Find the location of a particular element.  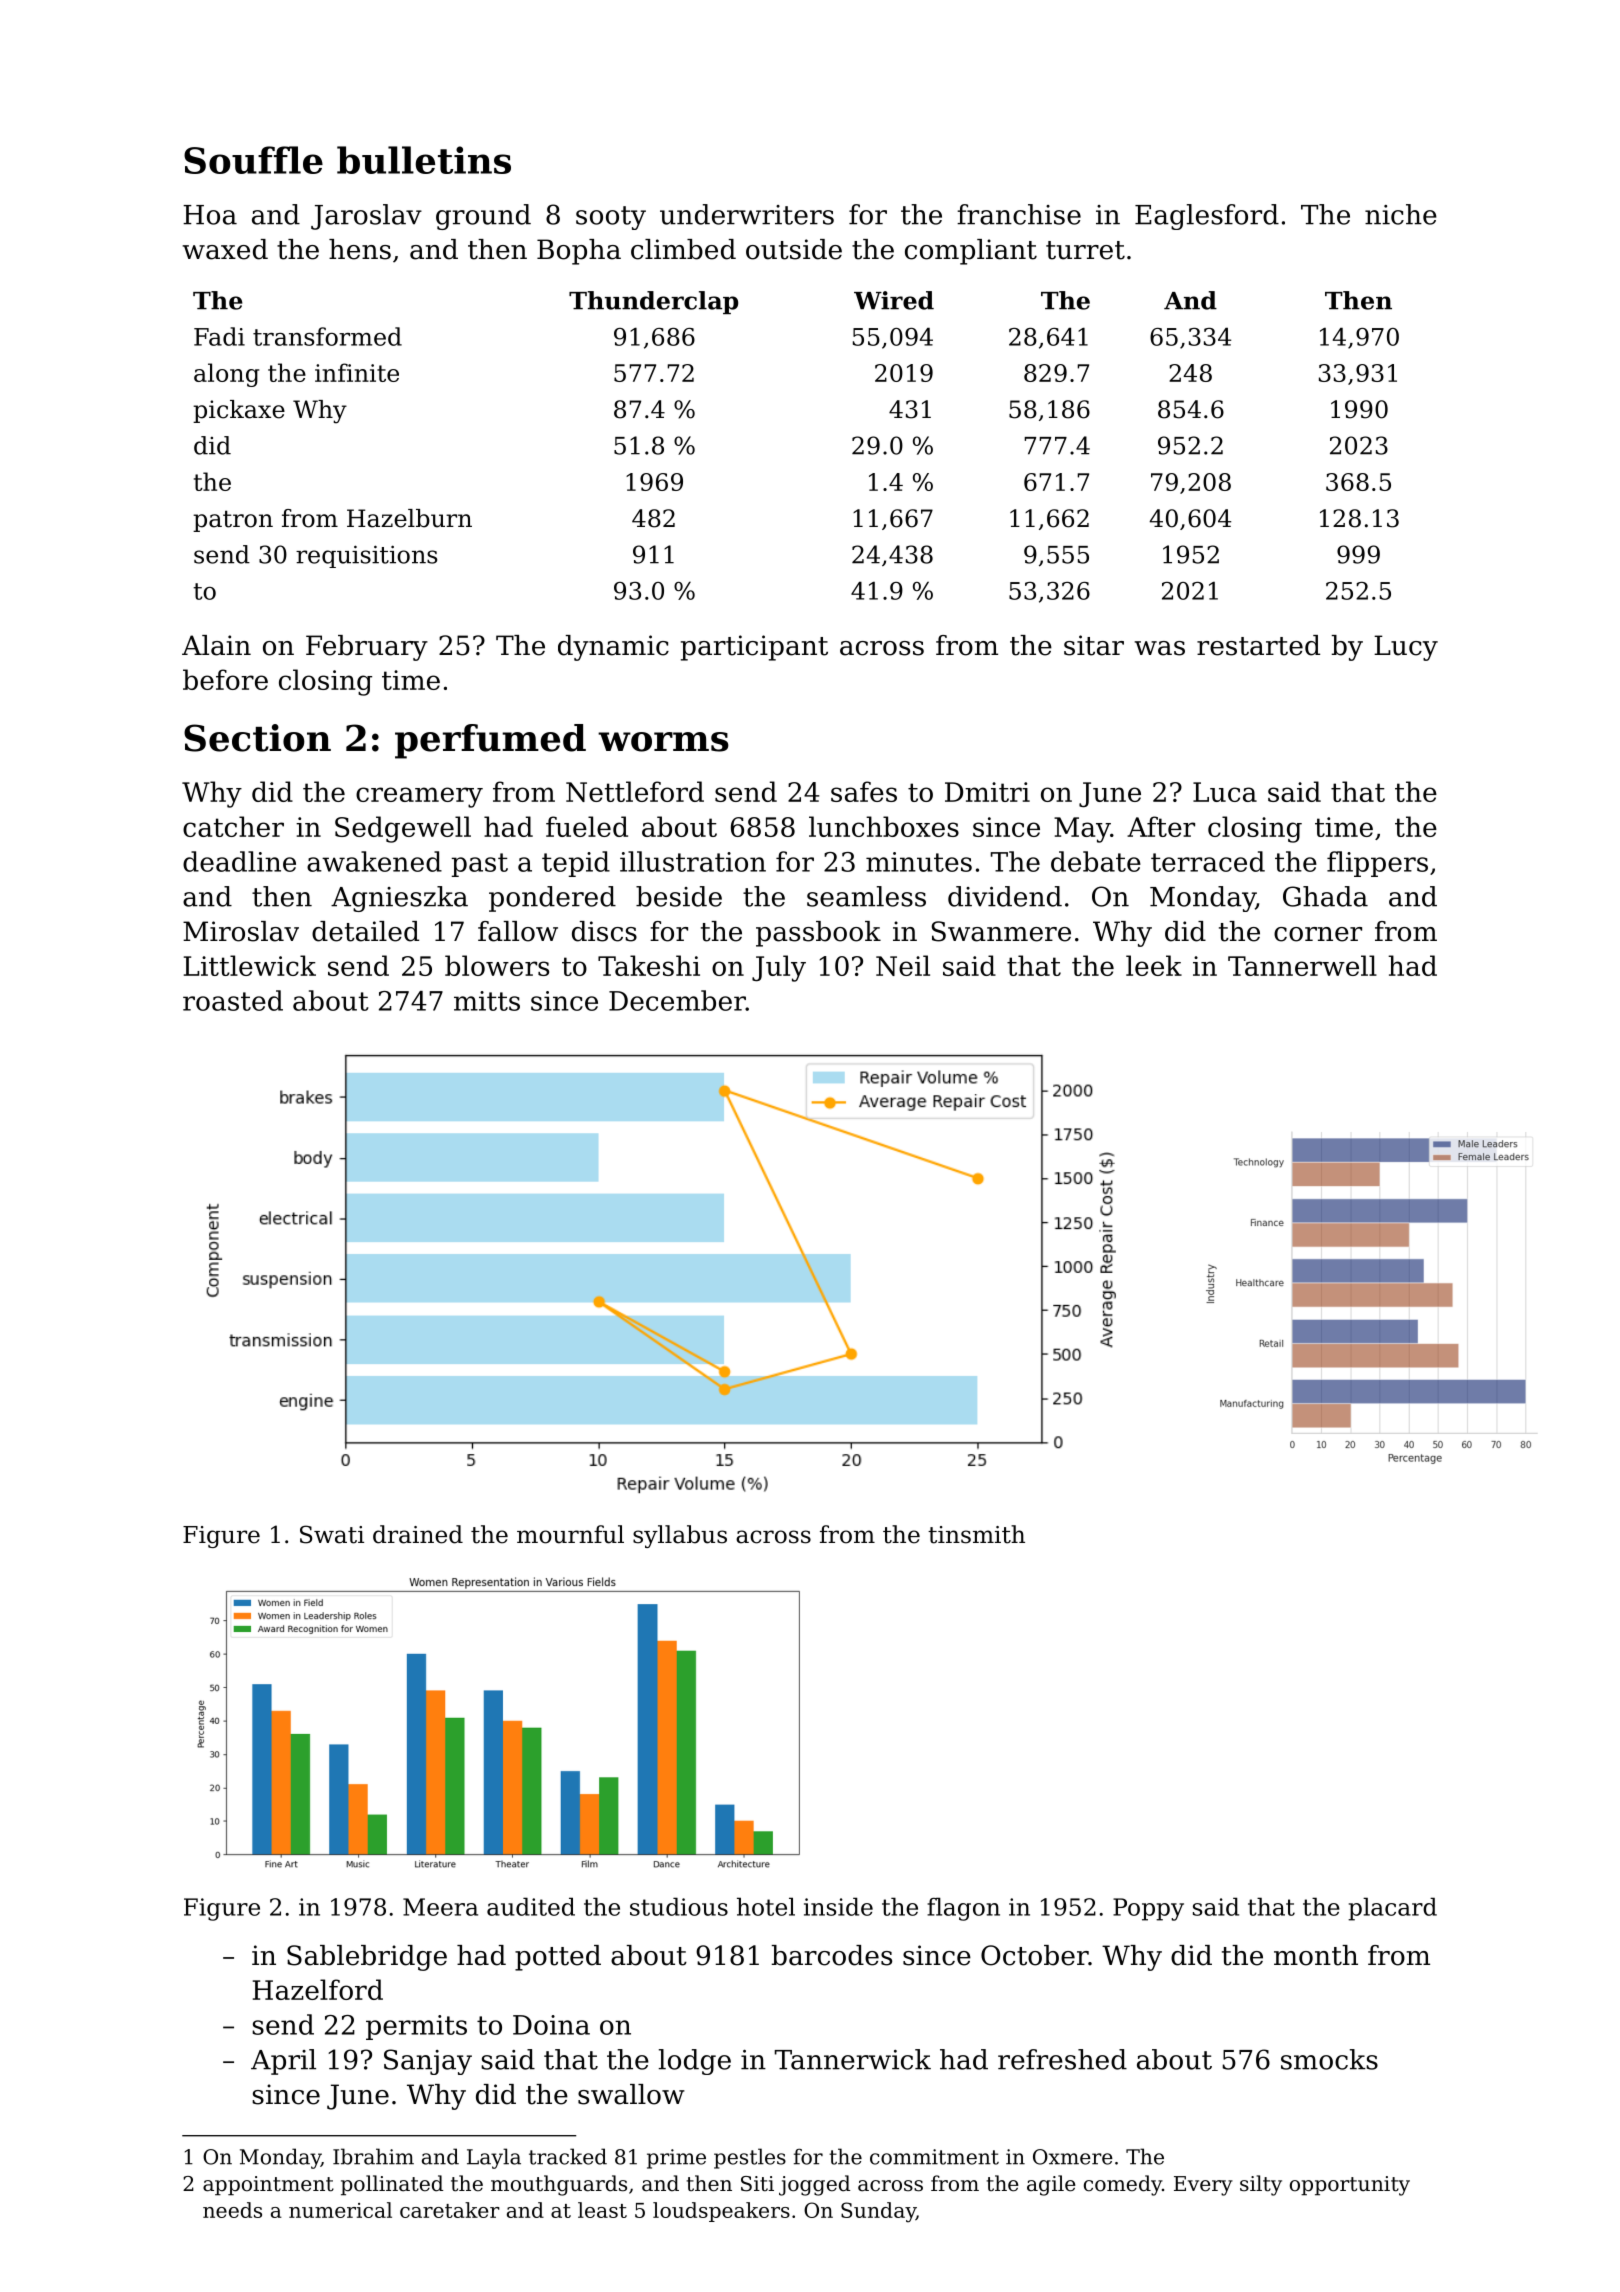

needs is located at coordinates (232, 2210).
